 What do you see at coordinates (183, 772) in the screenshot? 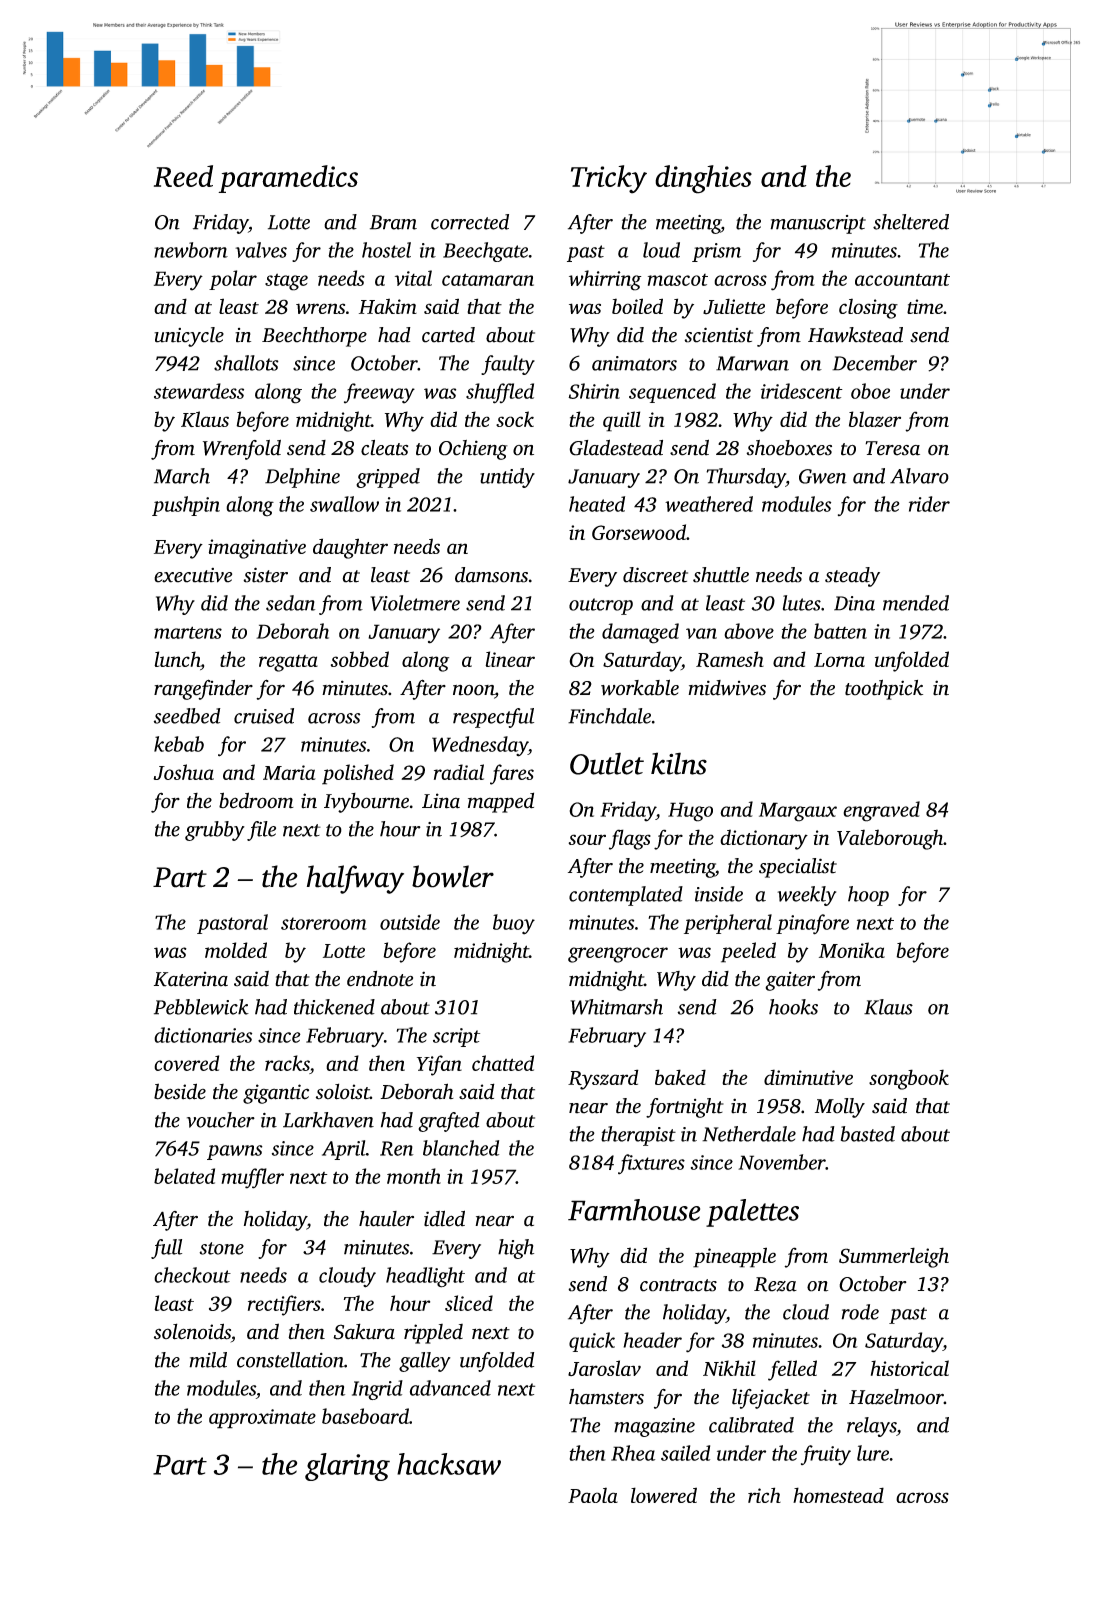
I see `Joshua` at bounding box center [183, 772].
